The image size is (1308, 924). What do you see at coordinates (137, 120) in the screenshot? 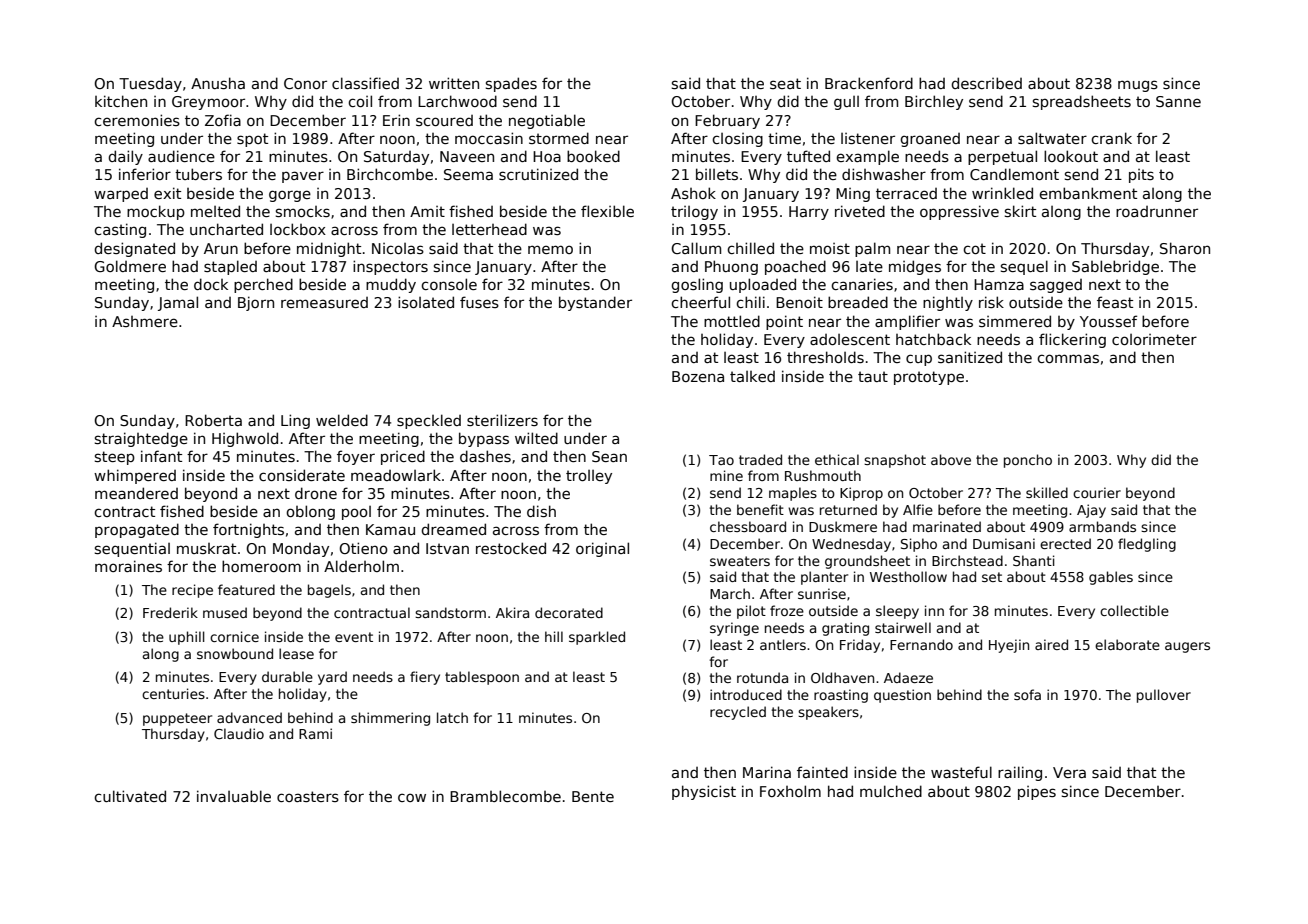
I see `ceremonies` at bounding box center [137, 120].
